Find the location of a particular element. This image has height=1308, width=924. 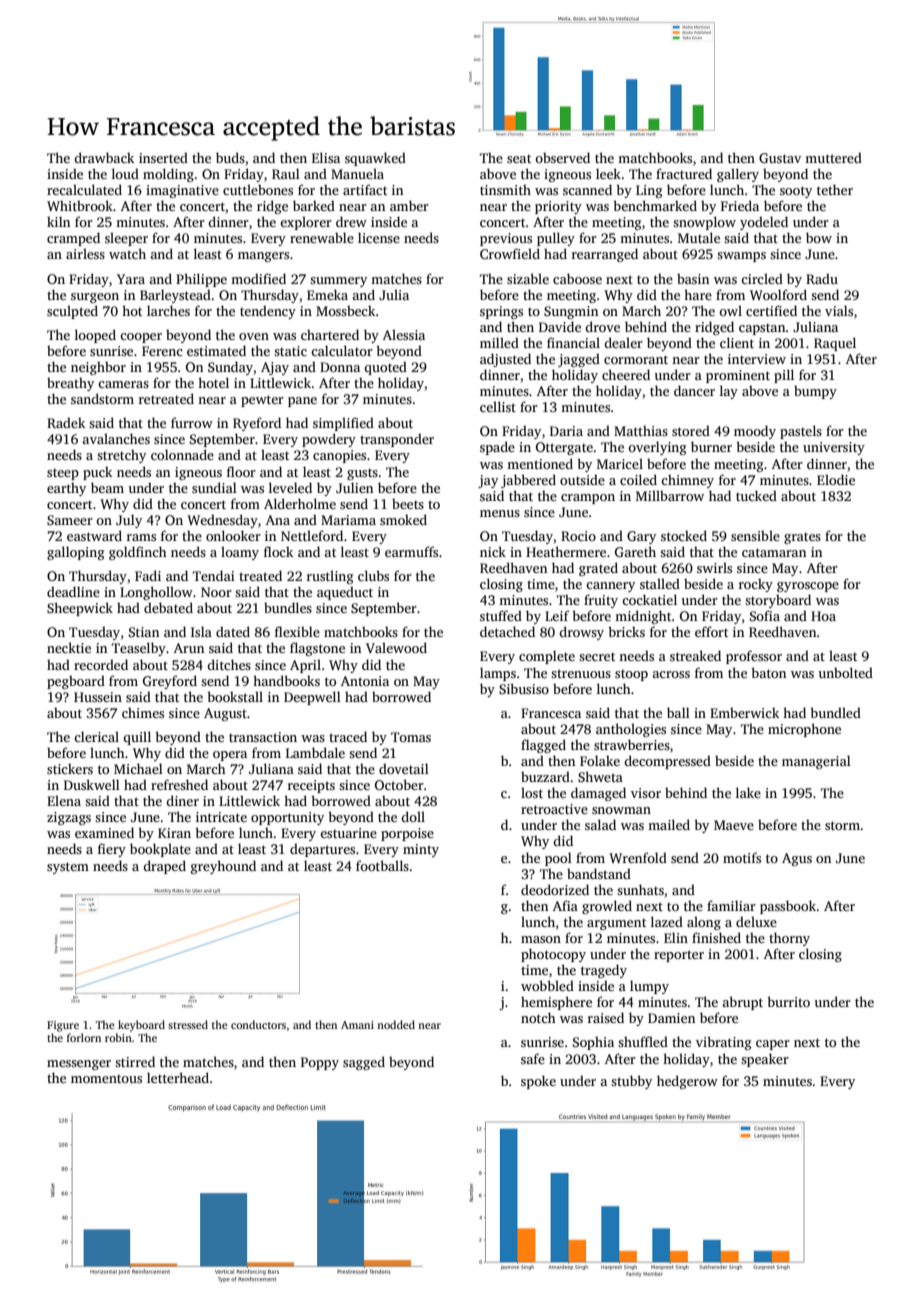

cramped is located at coordinates (73, 239).
